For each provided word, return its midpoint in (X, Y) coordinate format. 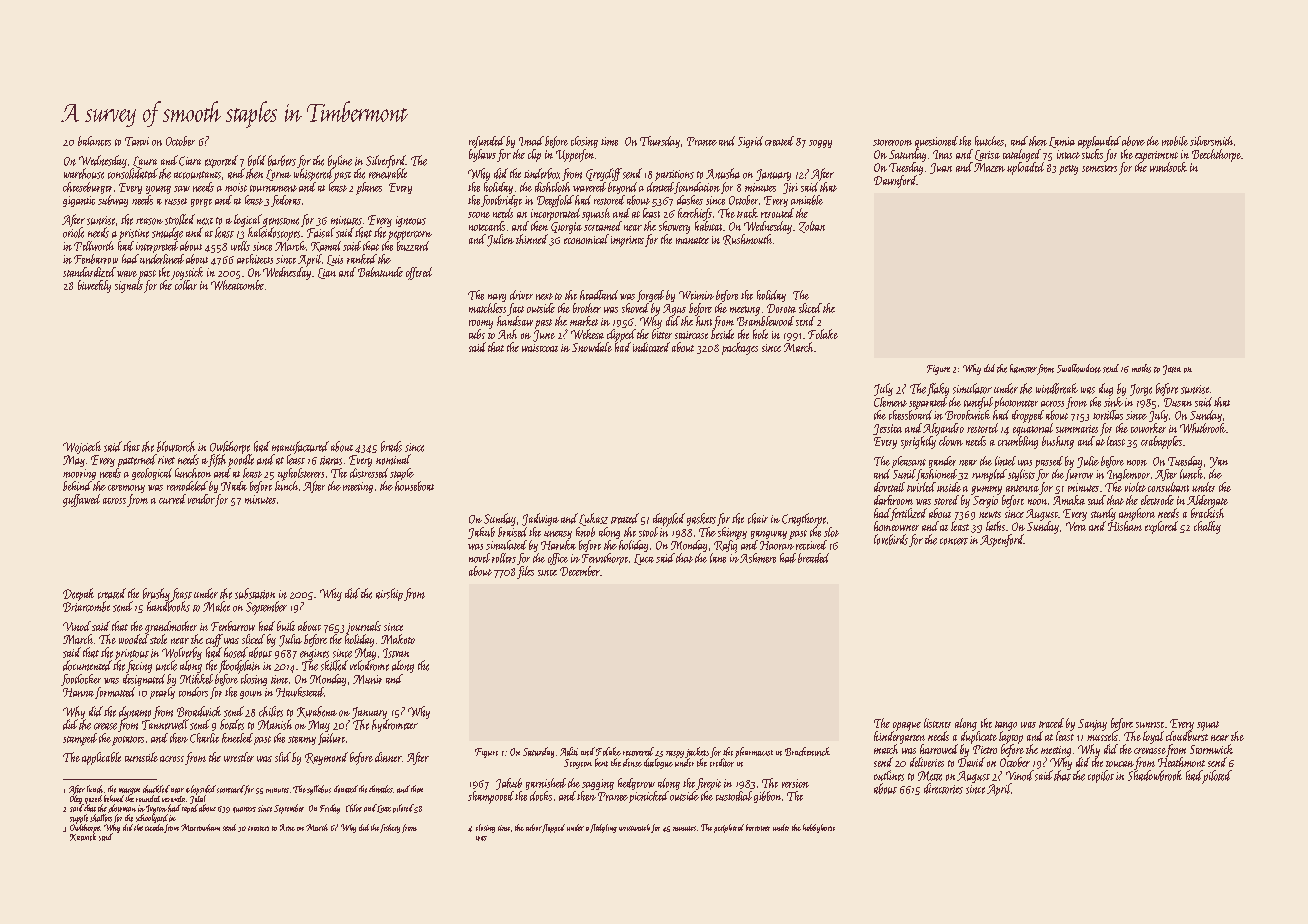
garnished (546, 784)
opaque (907, 726)
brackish (1207, 513)
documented (87, 665)
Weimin (696, 295)
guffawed (81, 500)
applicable (101, 758)
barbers (282, 160)
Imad (531, 141)
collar (186, 285)
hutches (989, 141)
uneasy (558, 535)
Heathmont (1181, 762)
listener (937, 723)
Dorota (781, 308)
